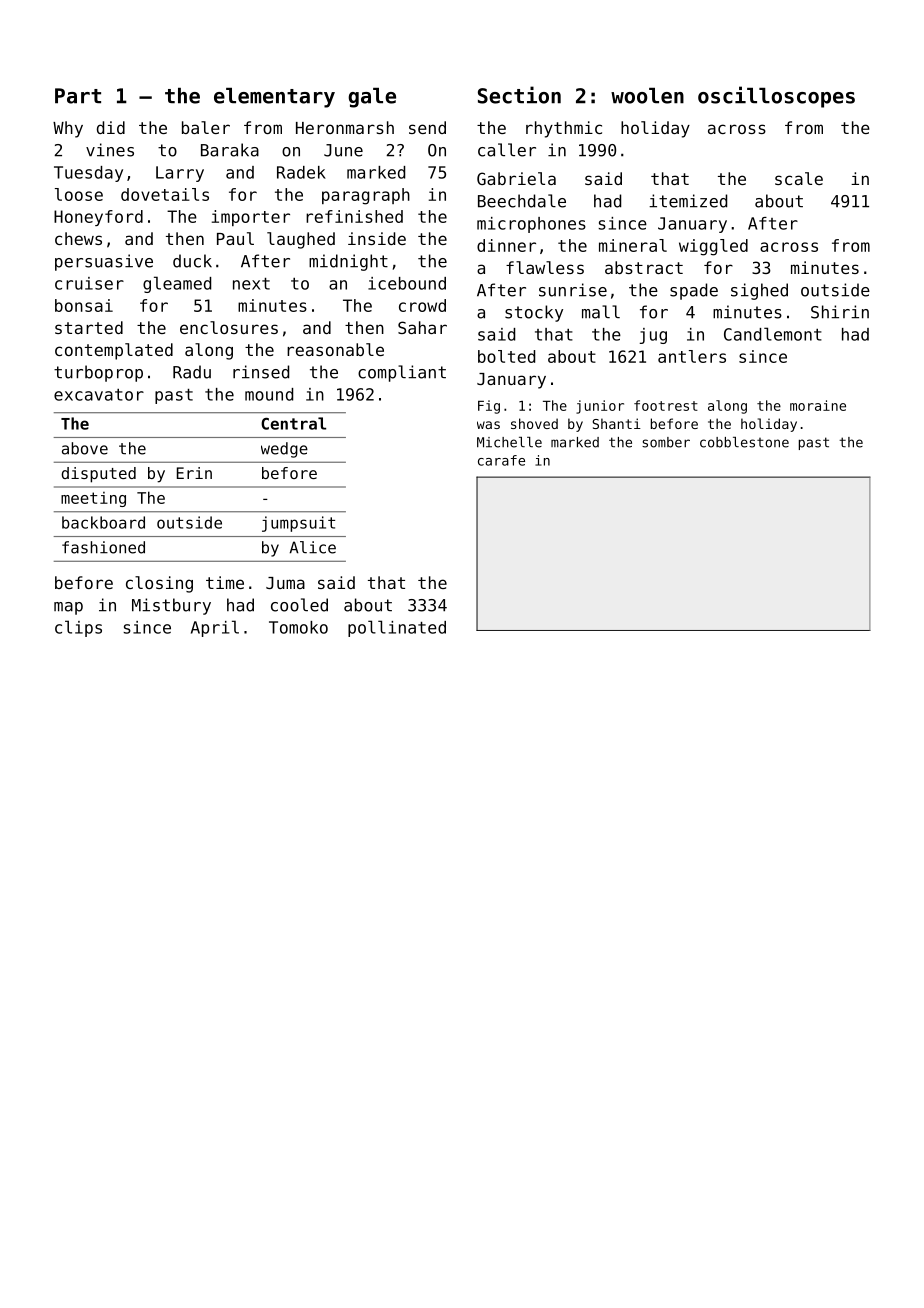 The height and width of the screenshot is (1308, 924). I want to click on gleamed, so click(177, 284).
